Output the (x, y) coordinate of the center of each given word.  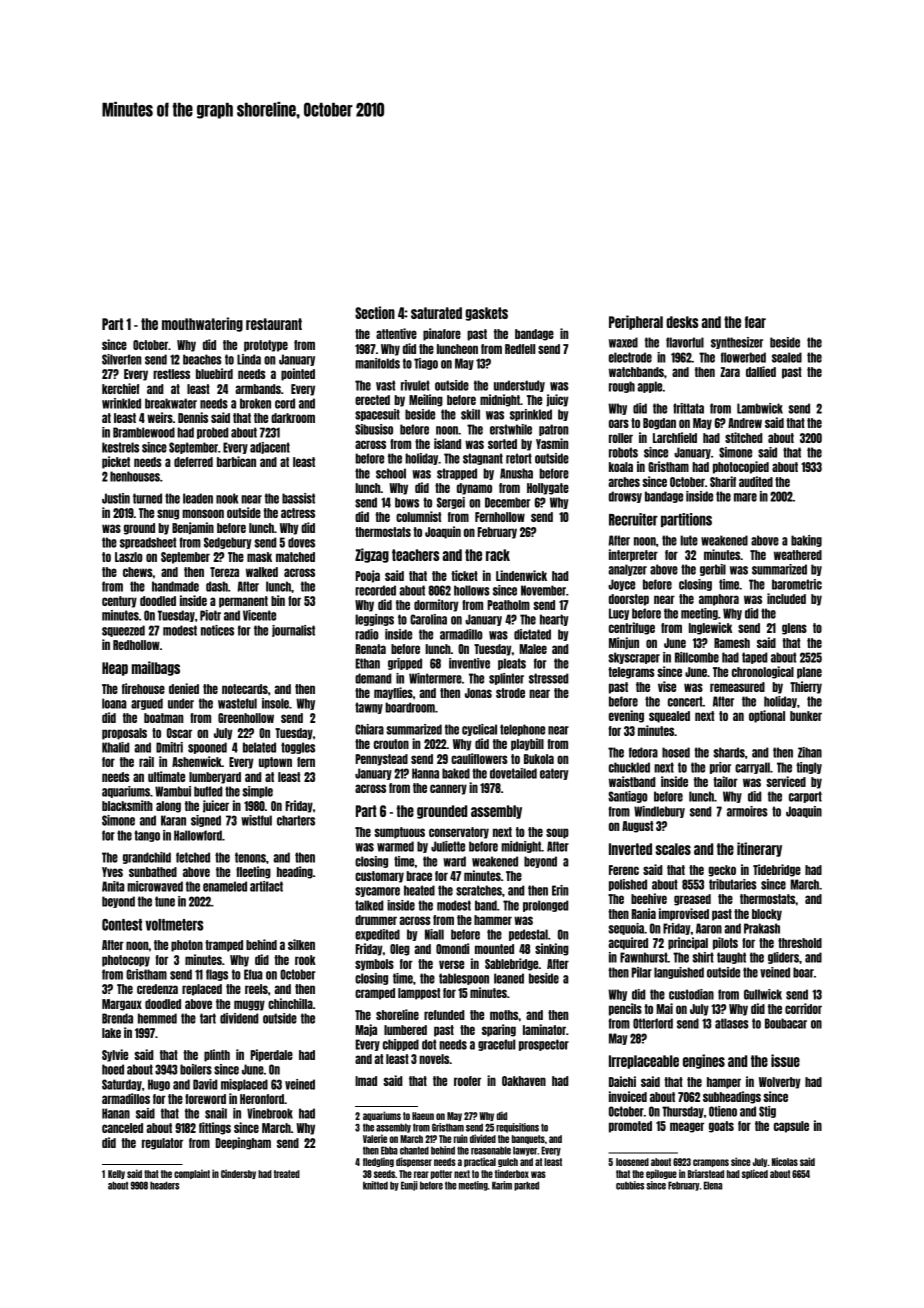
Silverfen (122, 359)
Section (375, 312)
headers (164, 1185)
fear (755, 322)
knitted (375, 1185)
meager (687, 1127)
